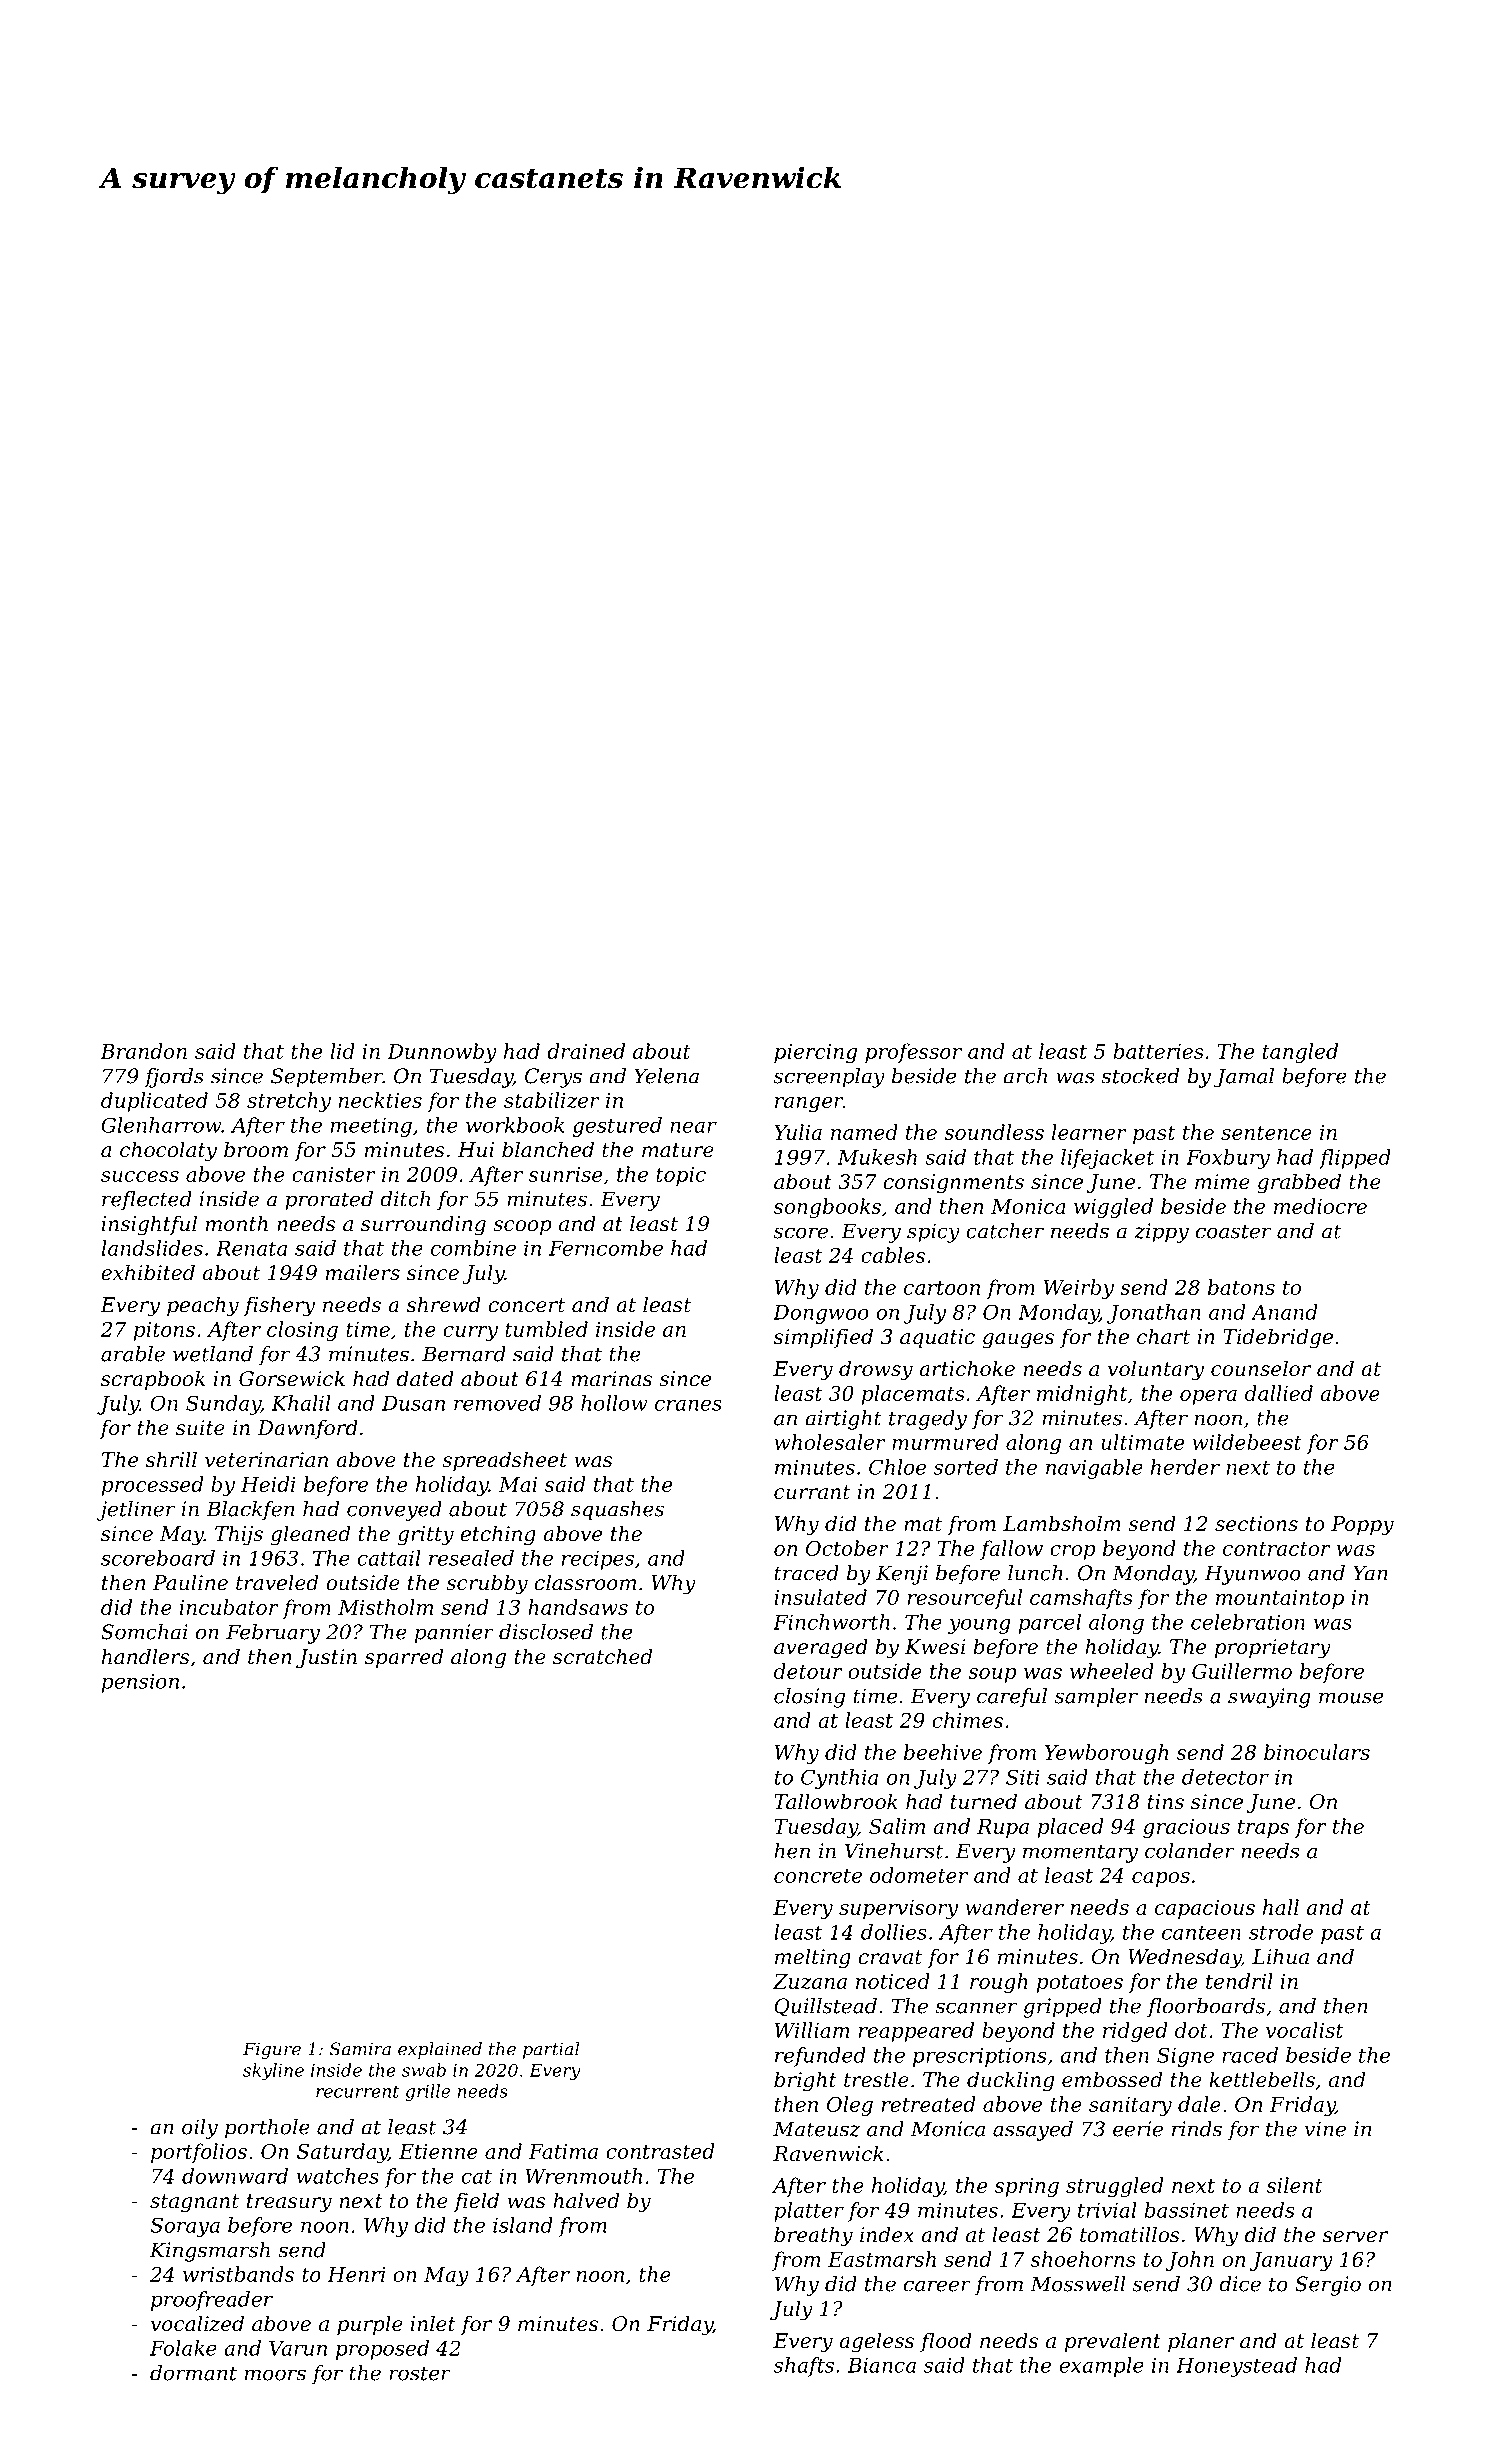 The height and width of the image is (2464, 1496). Describe the element at coordinates (967, 1368) in the image. I see `artichoke` at that location.
